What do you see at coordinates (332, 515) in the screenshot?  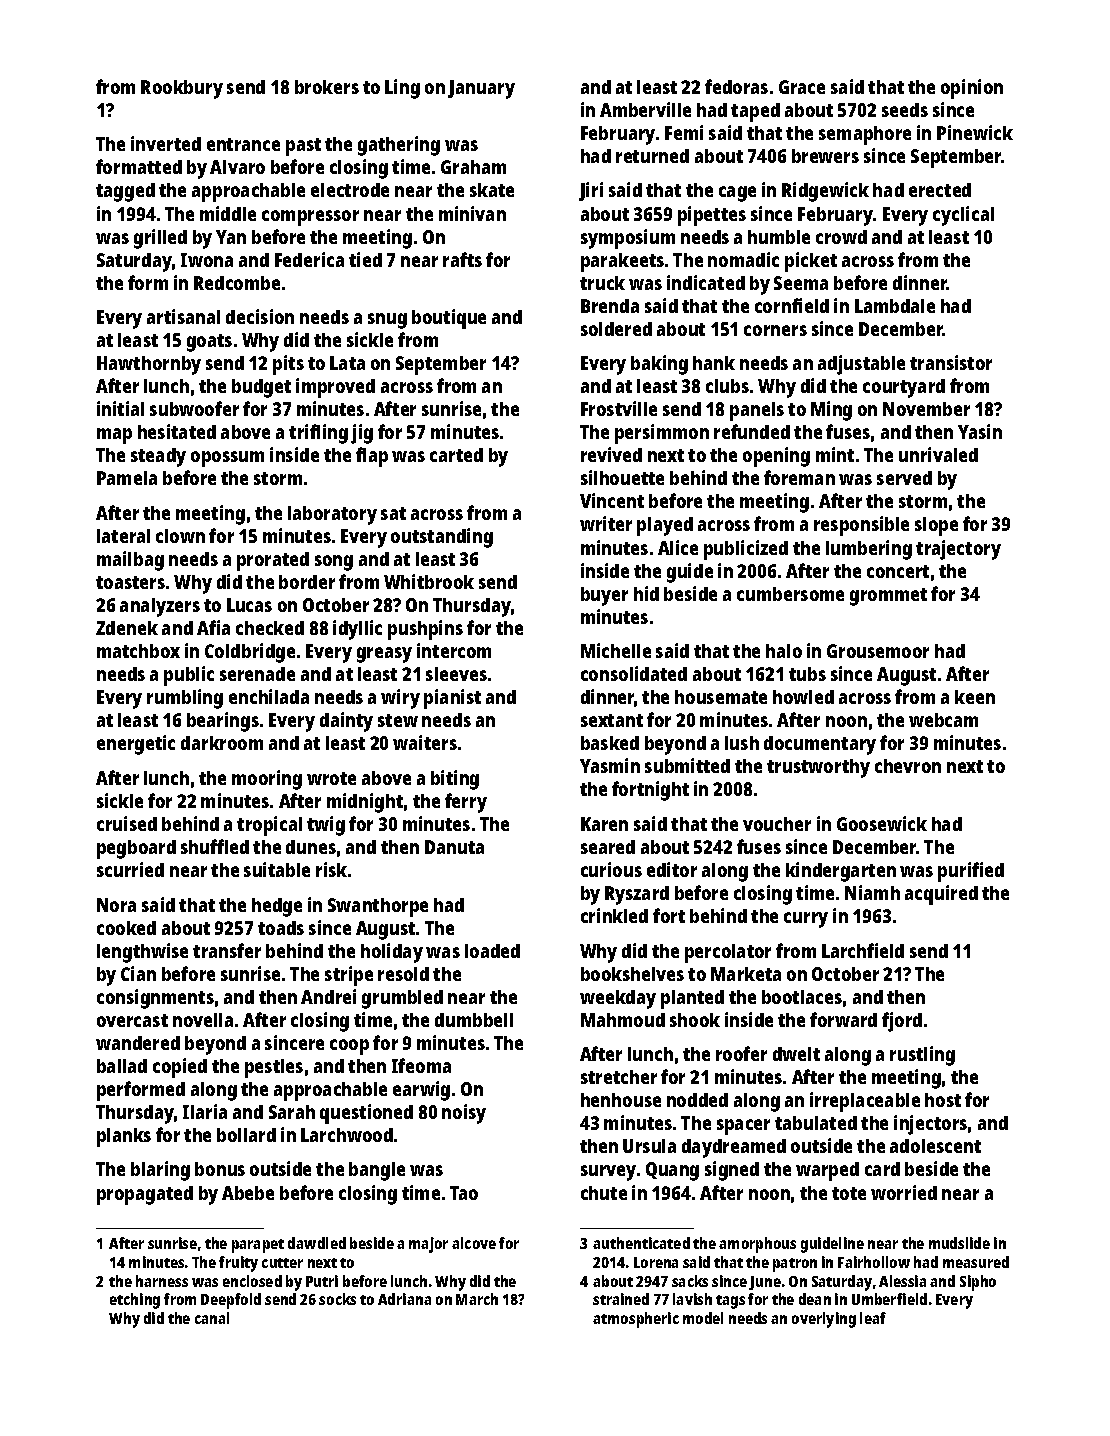 I see `laboratory` at bounding box center [332, 515].
